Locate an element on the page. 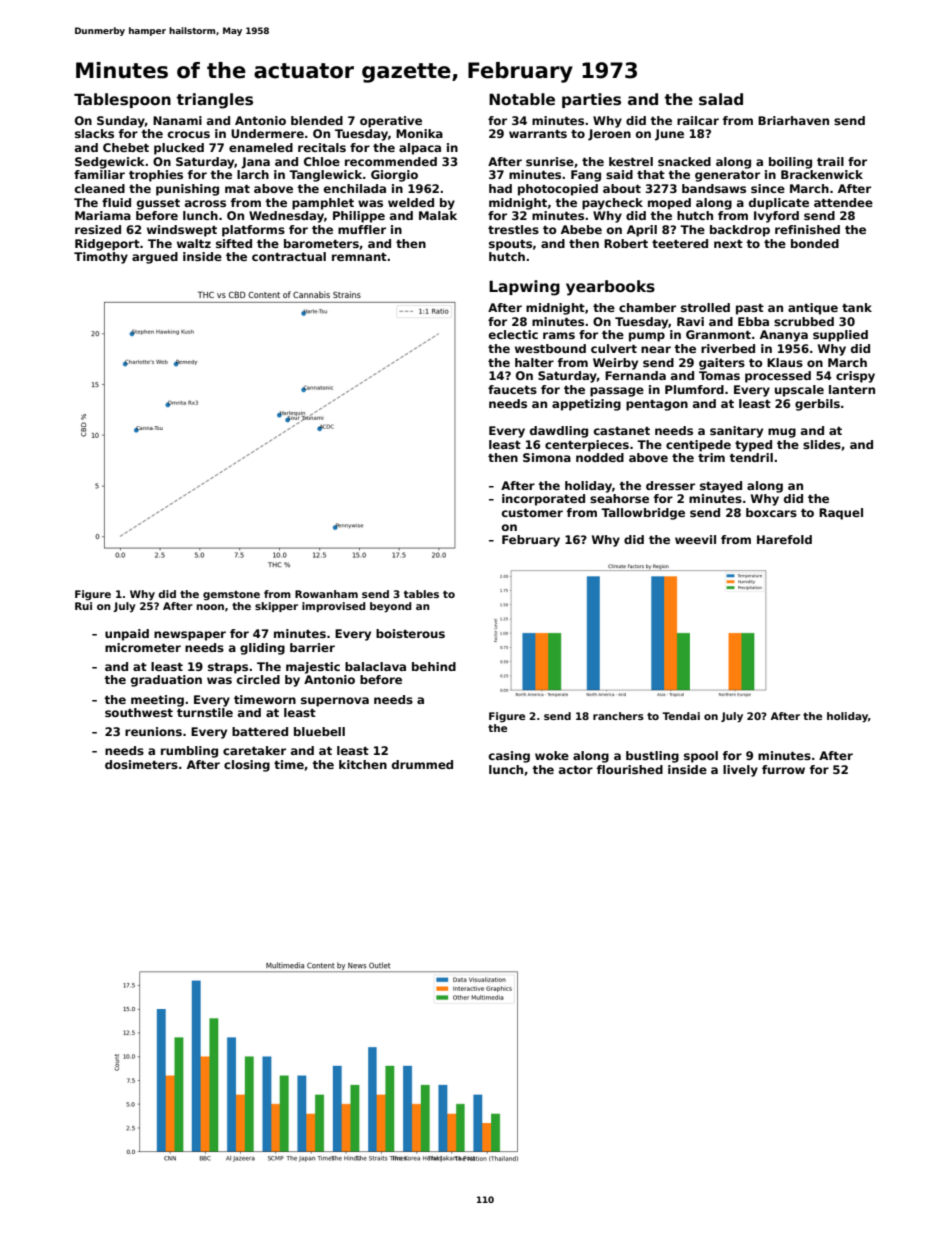 The width and height of the document is (952, 1233). processed is located at coordinates (778, 377).
